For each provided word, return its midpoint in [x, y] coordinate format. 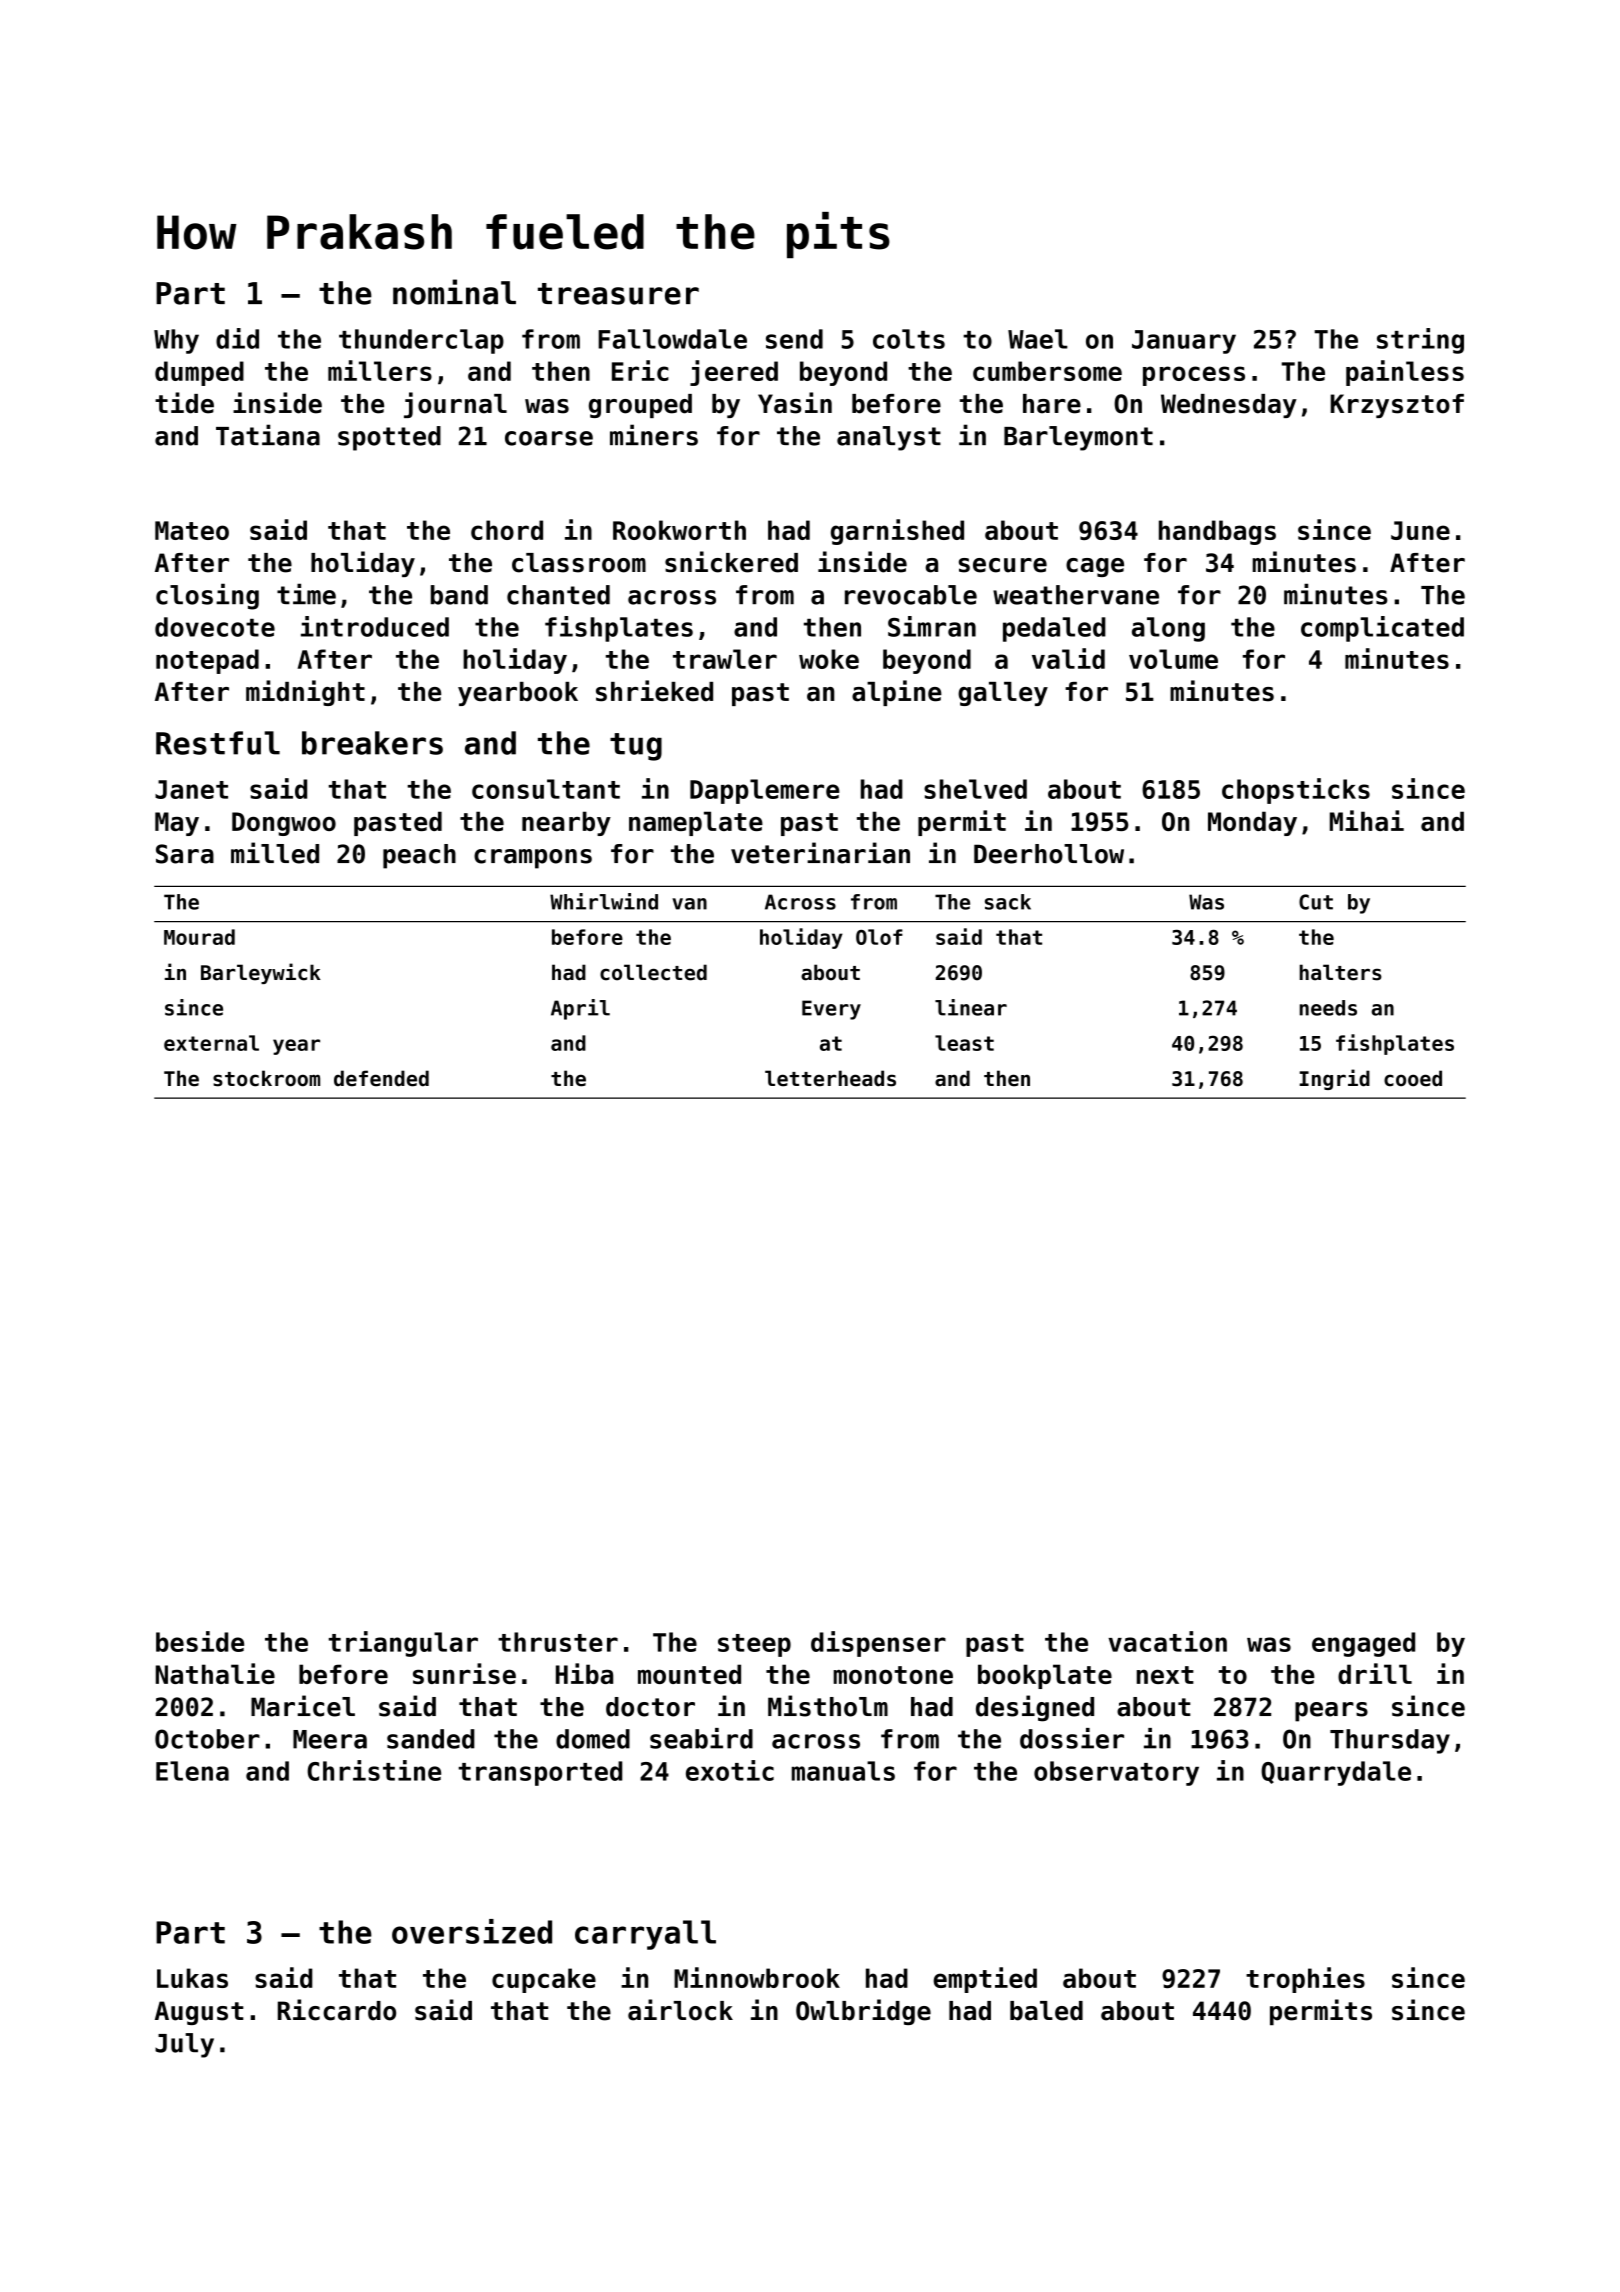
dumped [199, 373]
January [1184, 342]
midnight [305, 693]
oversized [472, 1931]
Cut [1316, 902]
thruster [558, 1642]
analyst [889, 438]
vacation [1167, 1641]
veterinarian [820, 853]
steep [754, 1645]
